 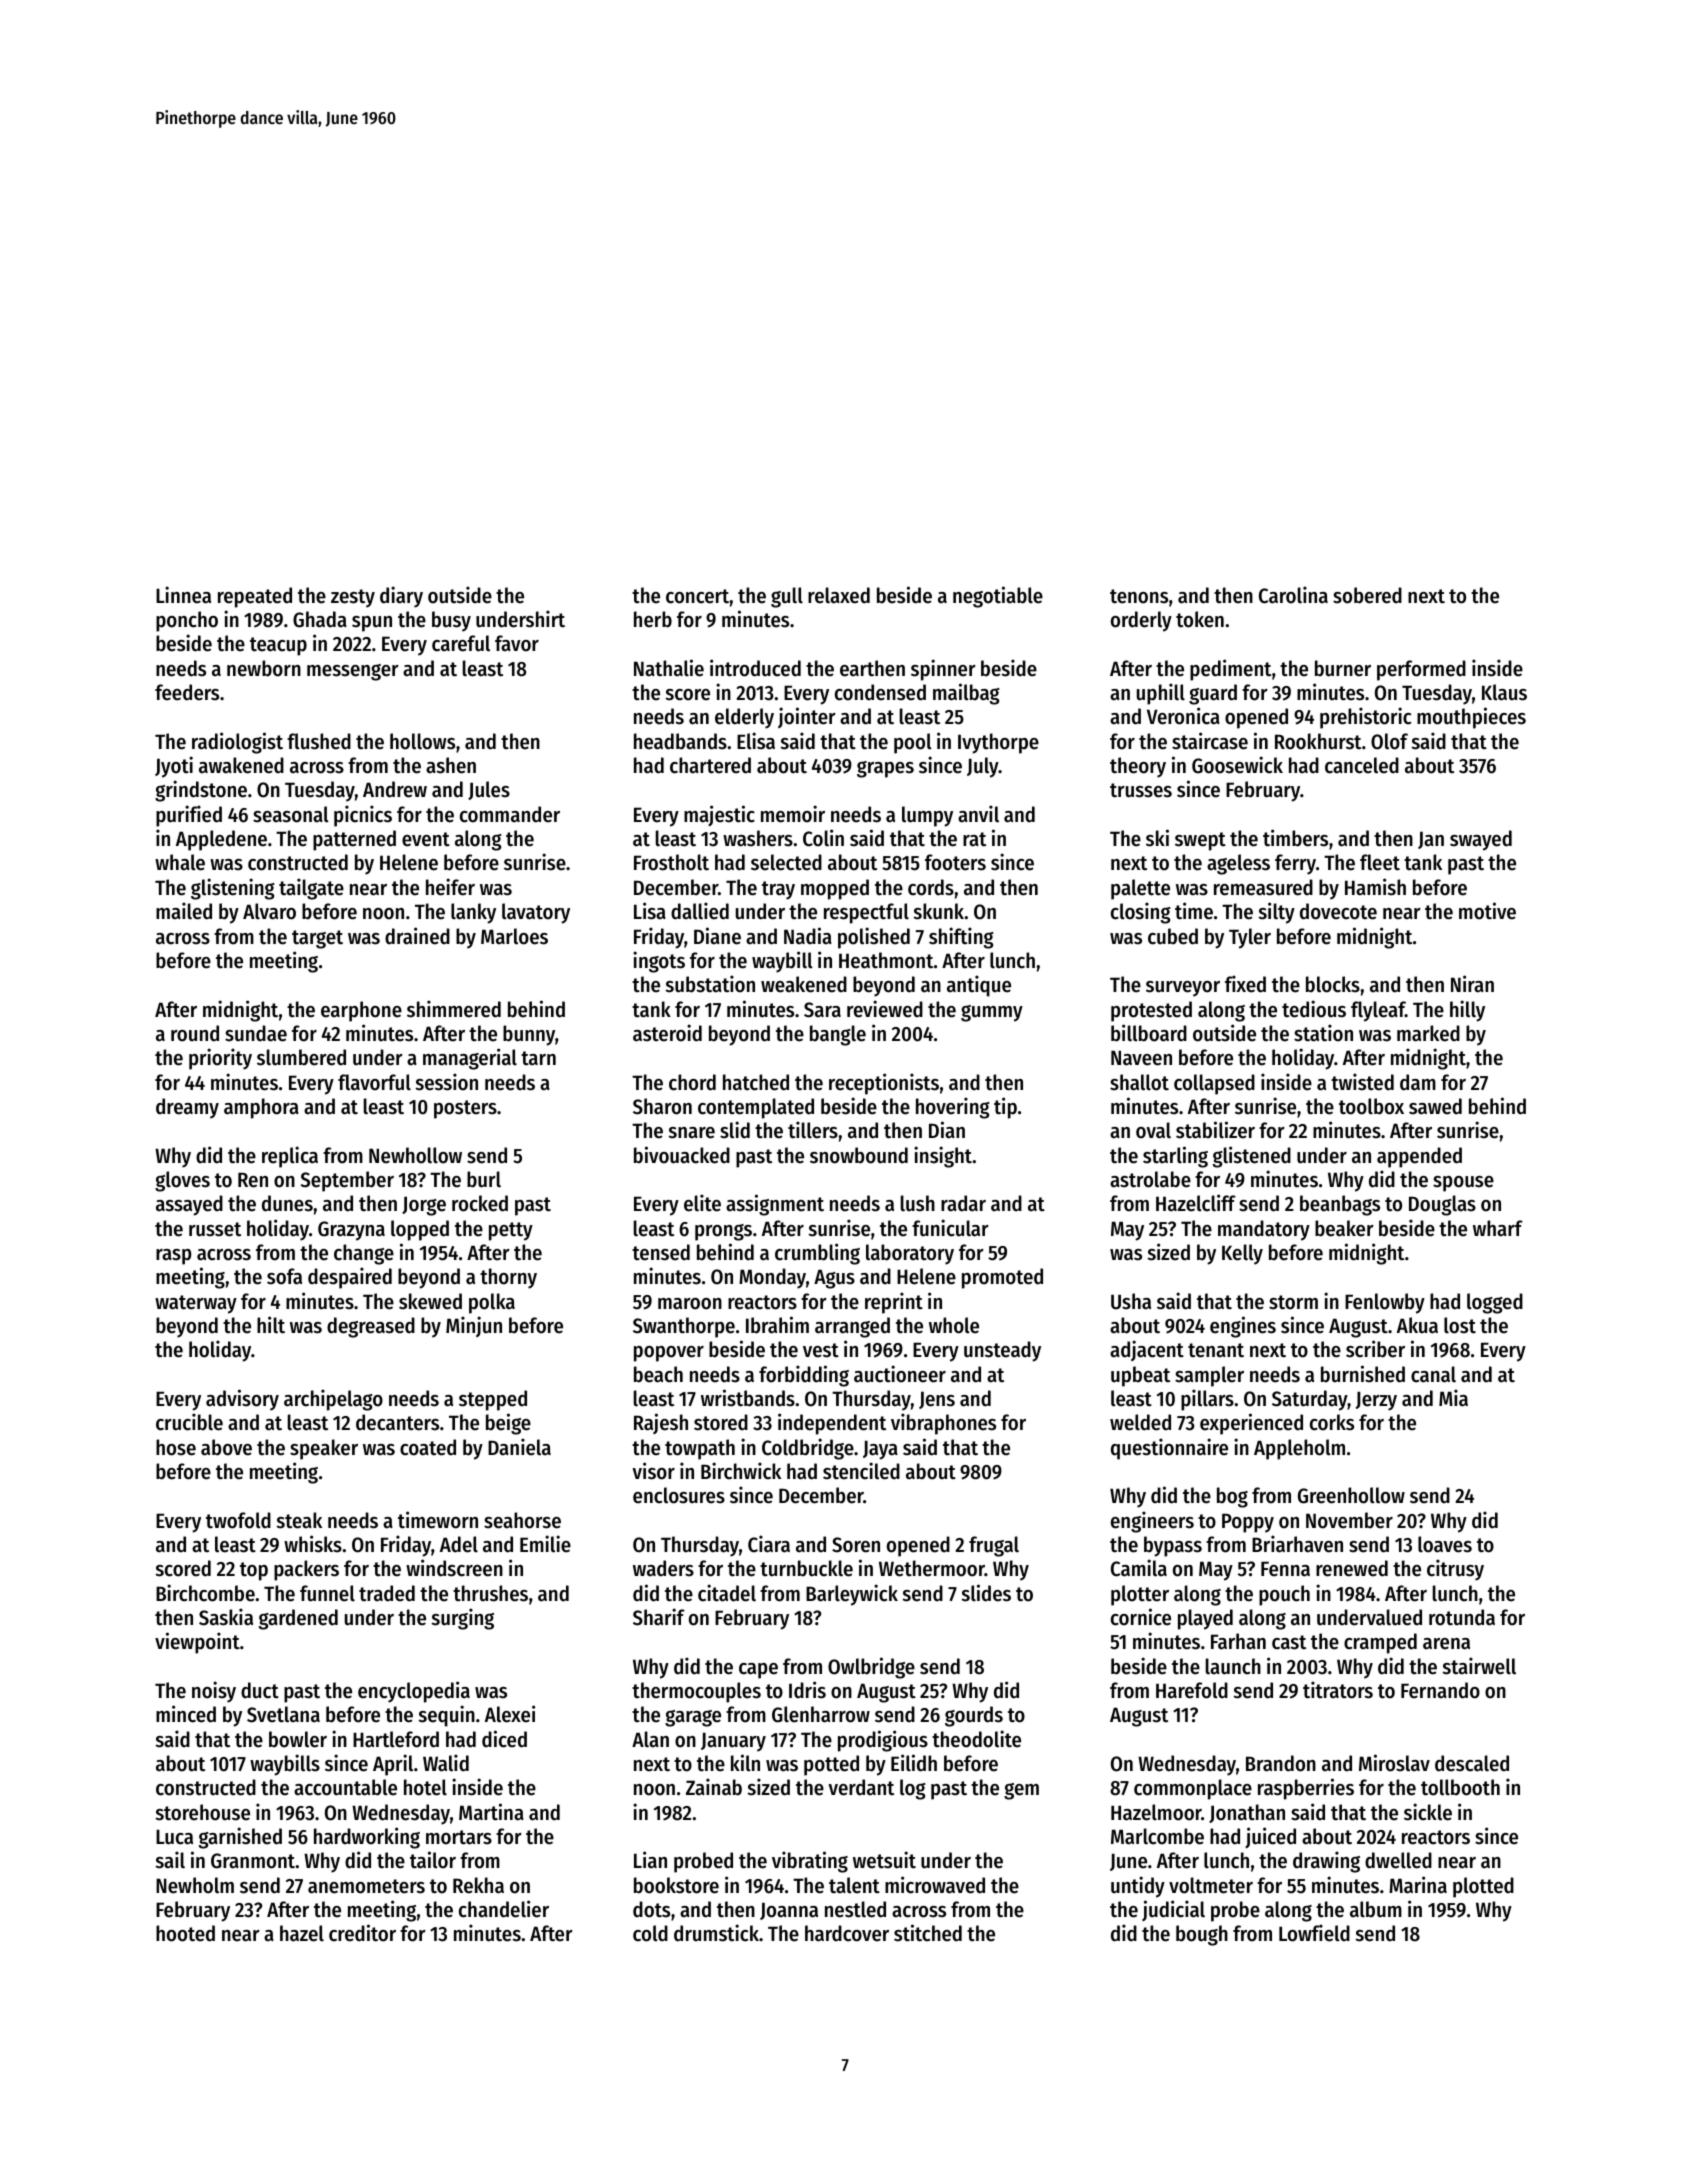 I want to click on relaxed, so click(x=839, y=595).
